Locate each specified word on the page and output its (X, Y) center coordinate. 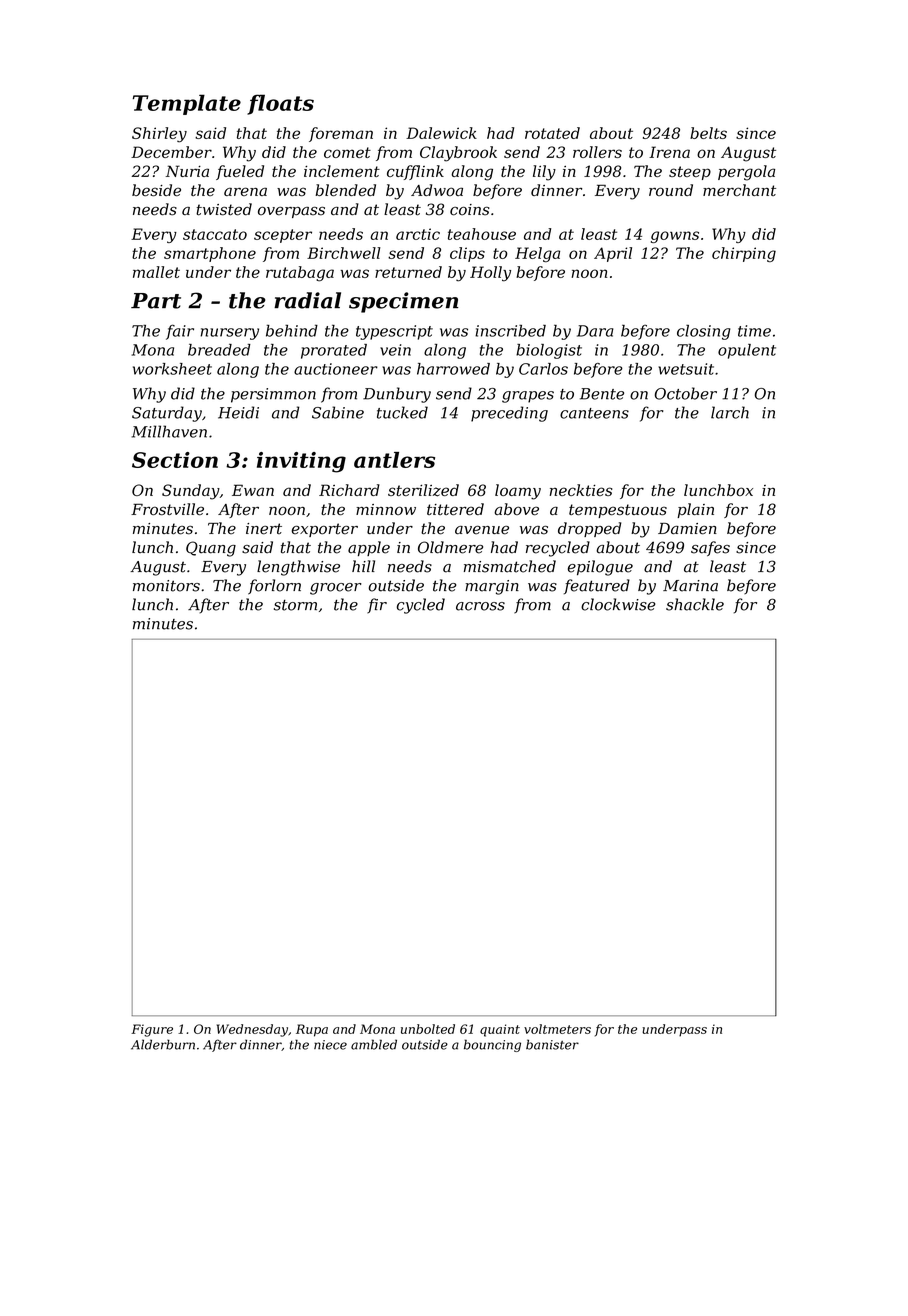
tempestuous (618, 511)
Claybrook (458, 154)
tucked (402, 412)
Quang (211, 549)
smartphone (210, 254)
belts (708, 133)
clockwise (618, 604)
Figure (152, 1030)
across (480, 606)
